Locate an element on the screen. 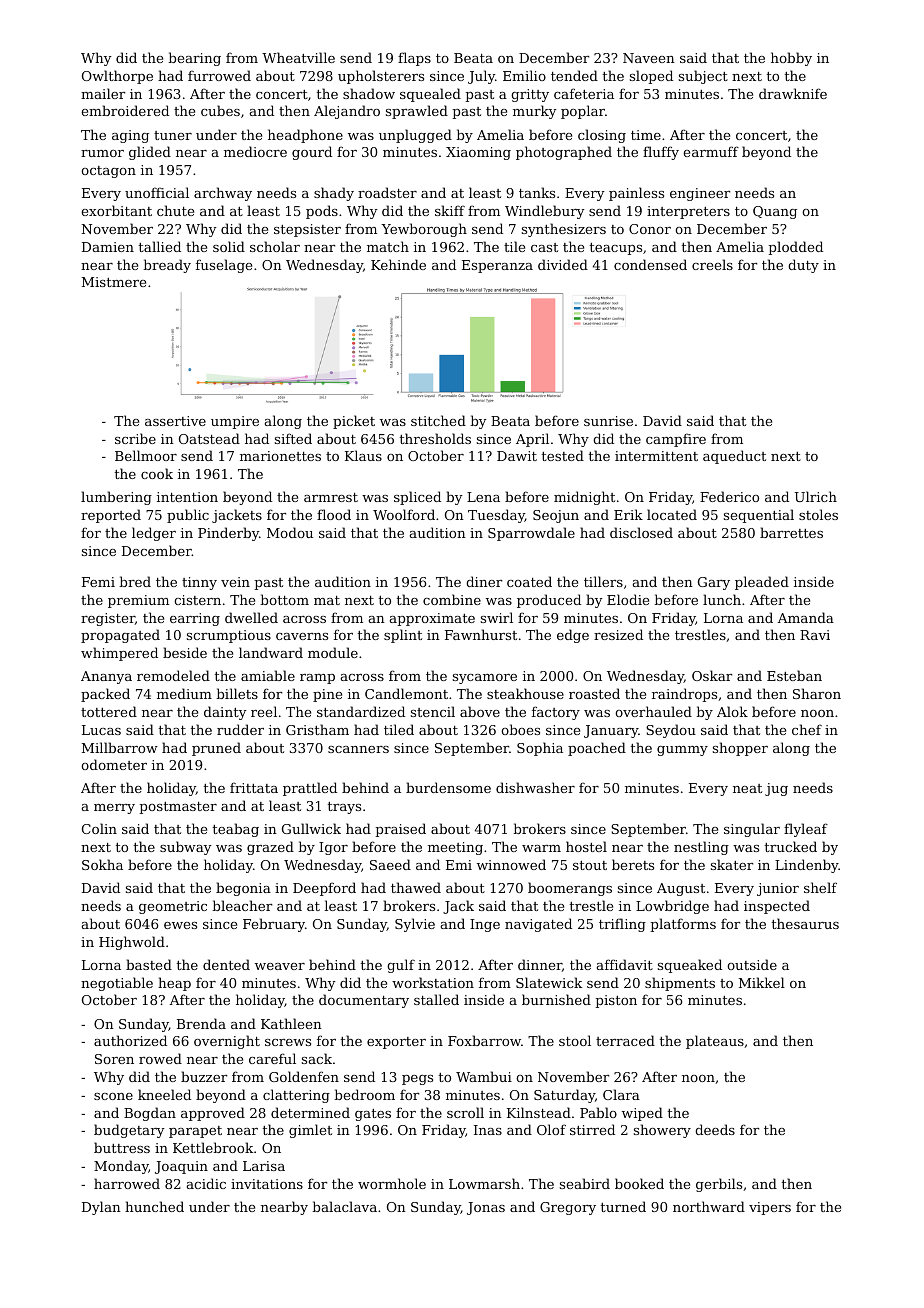  thresholds is located at coordinates (435, 438).
